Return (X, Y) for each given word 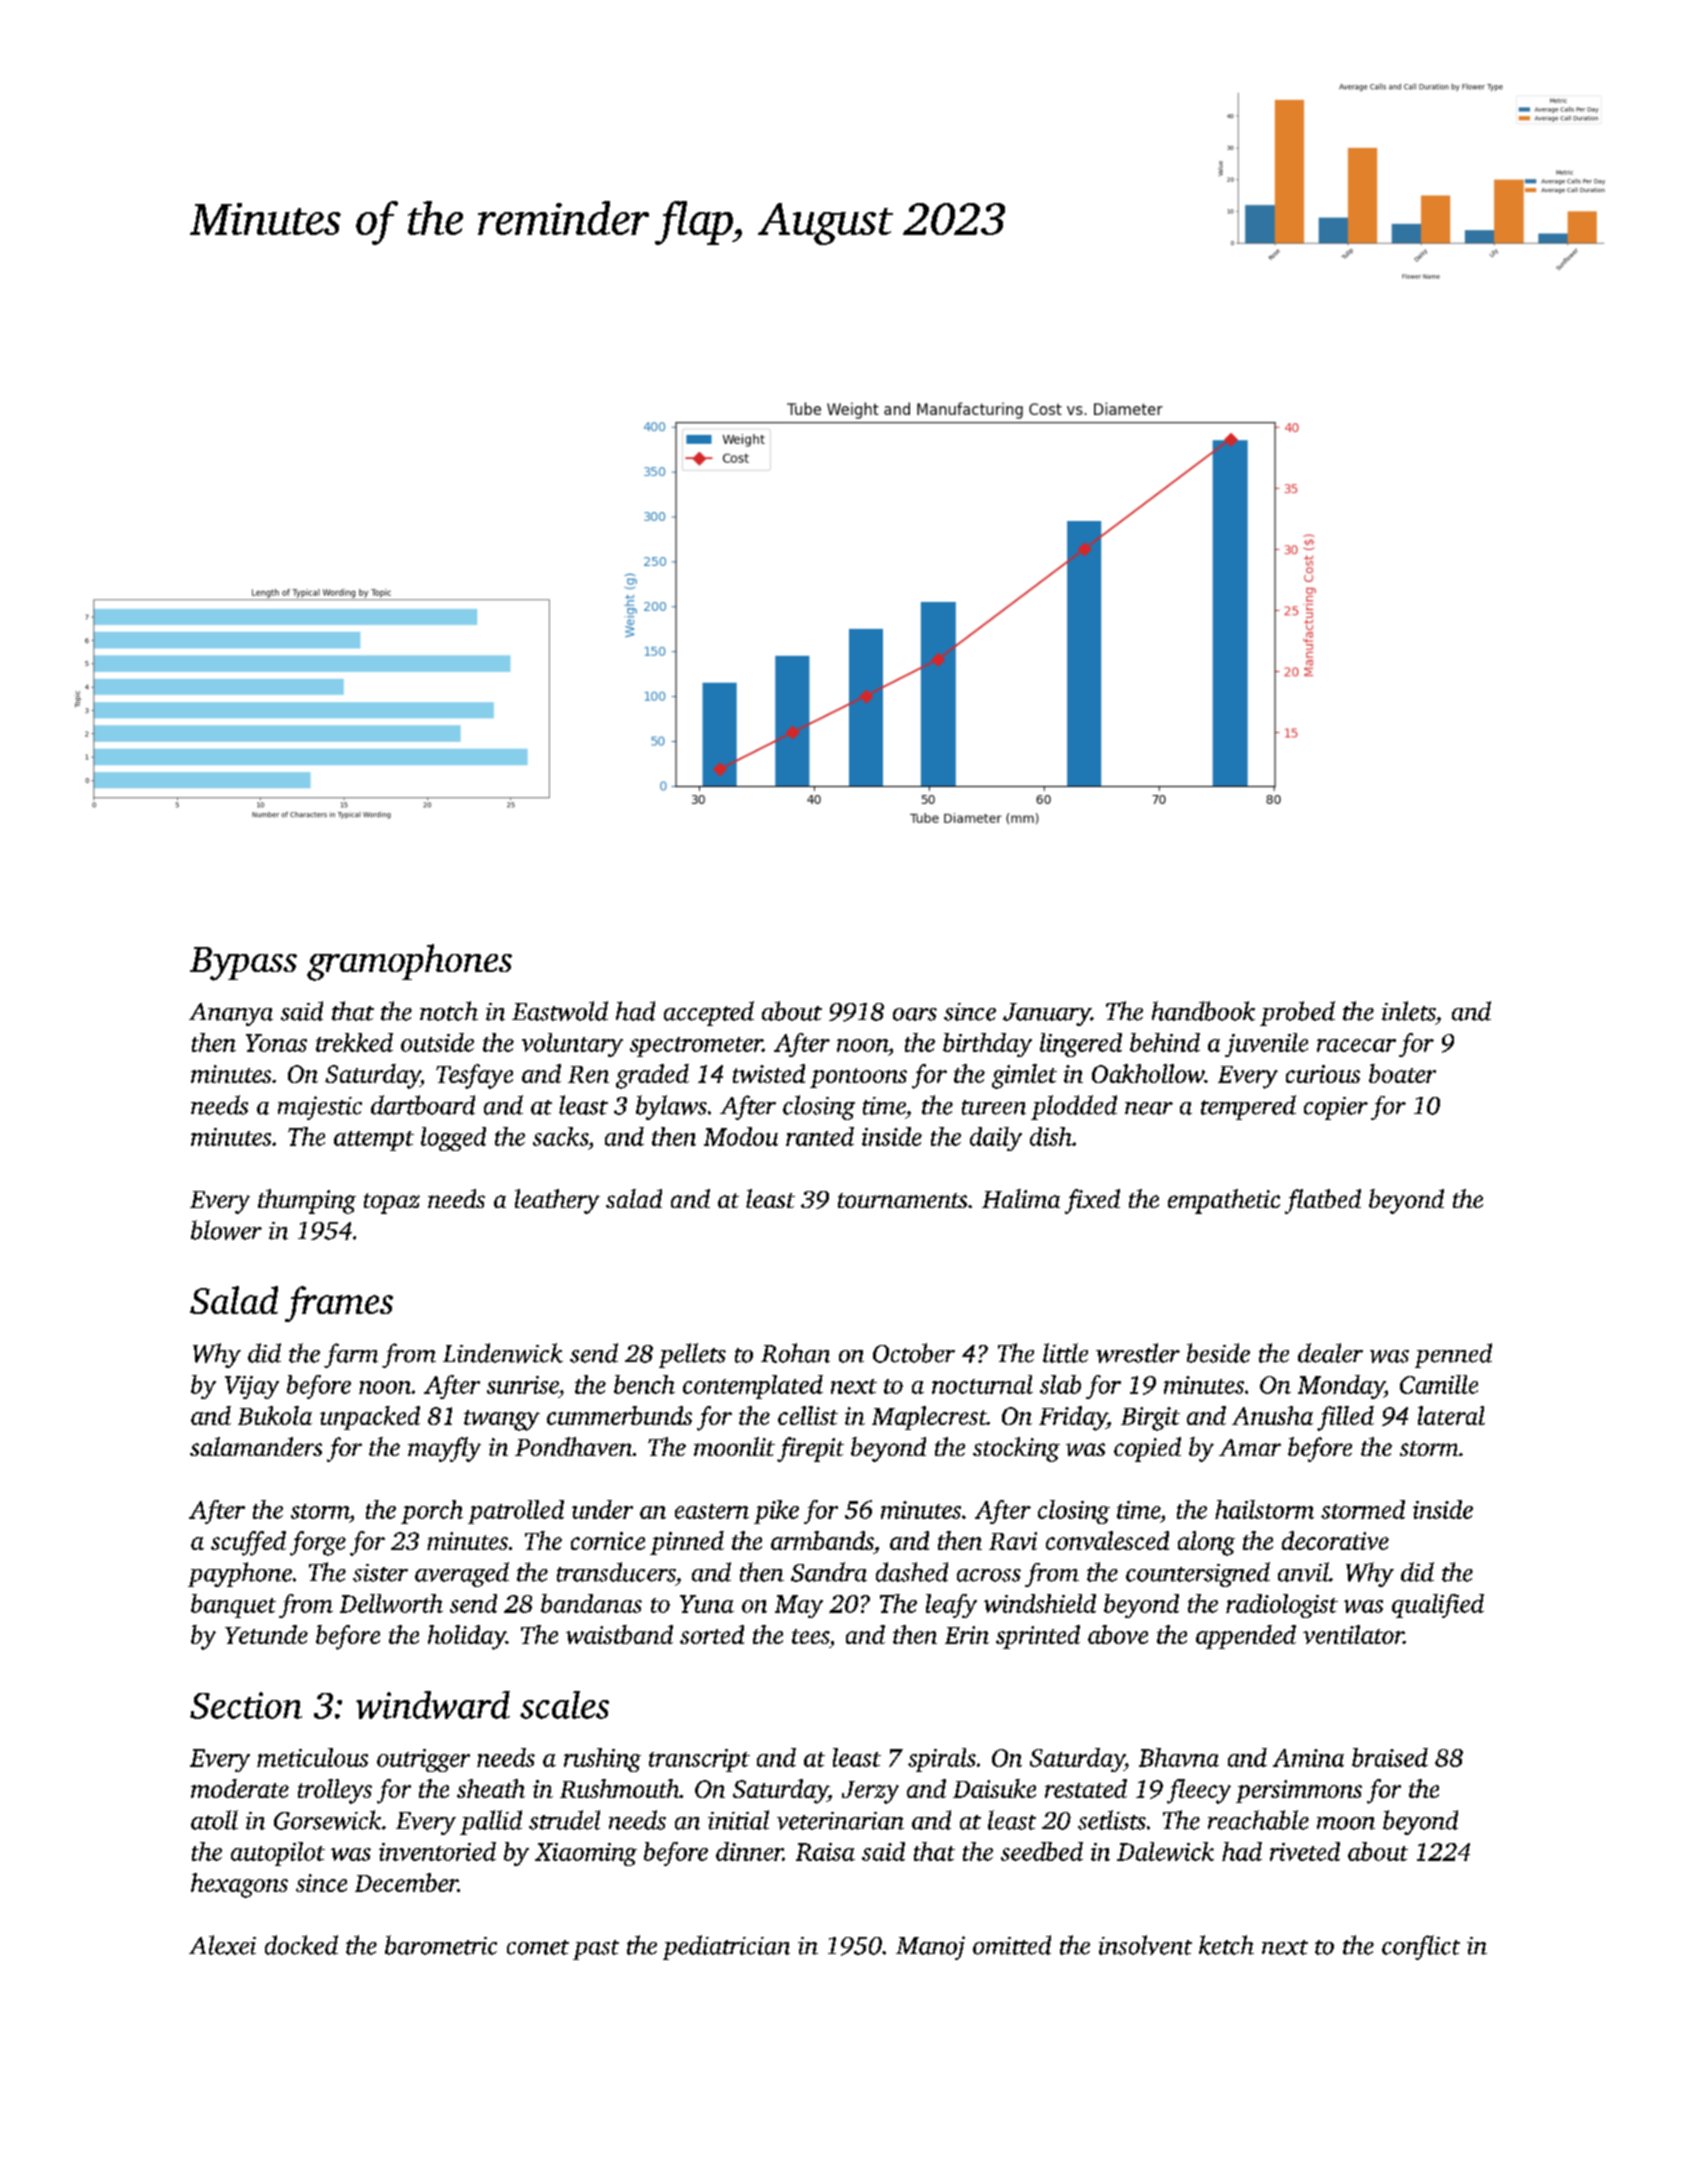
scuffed (248, 1543)
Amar (1250, 1447)
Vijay (252, 1387)
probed (1297, 1013)
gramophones (409, 962)
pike (776, 1512)
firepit (810, 1449)
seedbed (1042, 1851)
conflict (1421, 1947)
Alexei (222, 1945)
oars (915, 1014)
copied (1147, 1449)
